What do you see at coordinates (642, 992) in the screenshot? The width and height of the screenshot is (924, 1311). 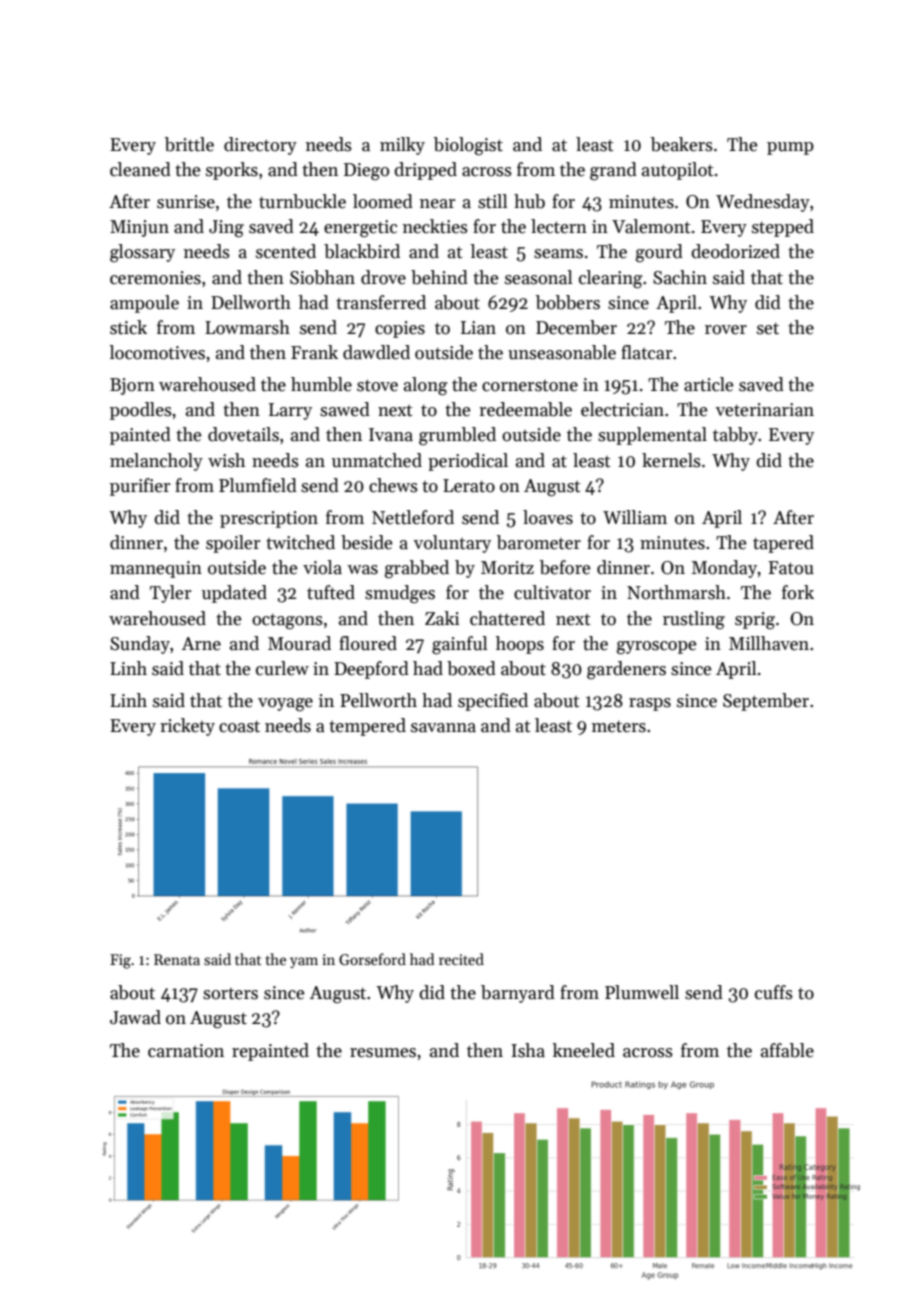 I see `Plumwell` at bounding box center [642, 992].
